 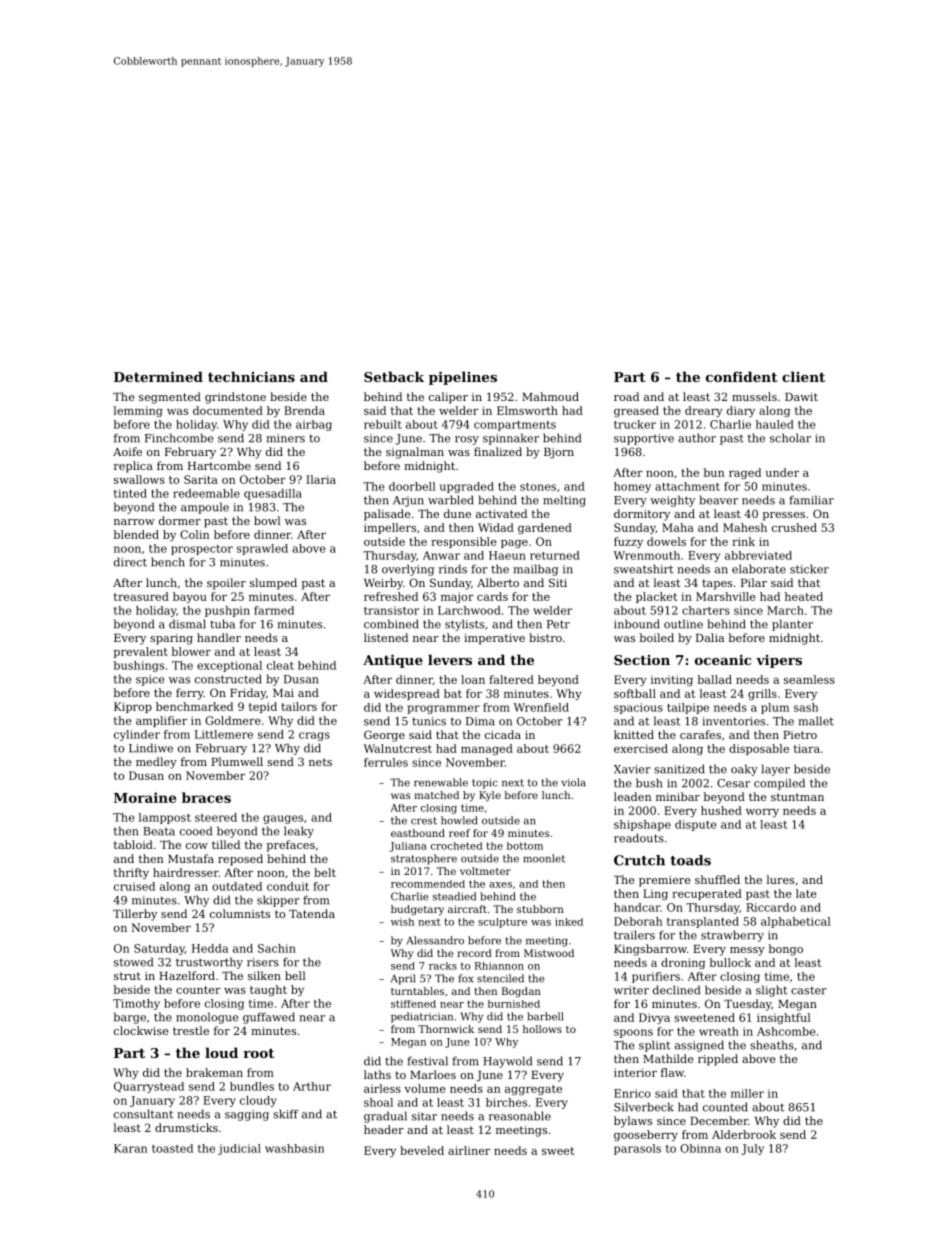 I want to click on stylists, so click(x=464, y=625).
